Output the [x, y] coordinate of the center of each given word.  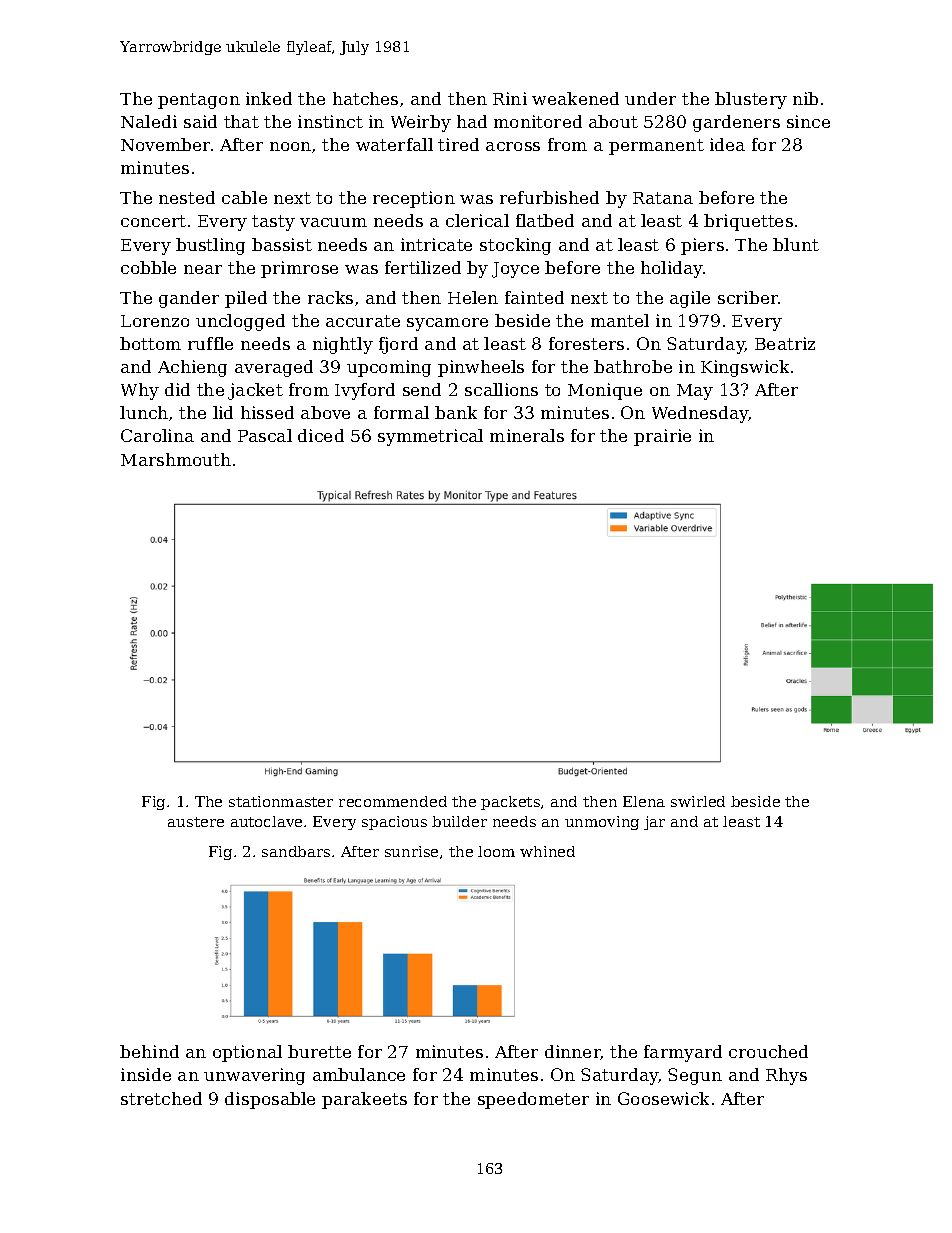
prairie [662, 437]
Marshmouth [176, 459]
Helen [473, 297]
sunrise [411, 851]
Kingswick [745, 368]
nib [805, 98]
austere [196, 822]
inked [269, 98]
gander [189, 299]
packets [510, 803]
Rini [510, 98]
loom [496, 851]
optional [247, 1053]
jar [654, 823]
